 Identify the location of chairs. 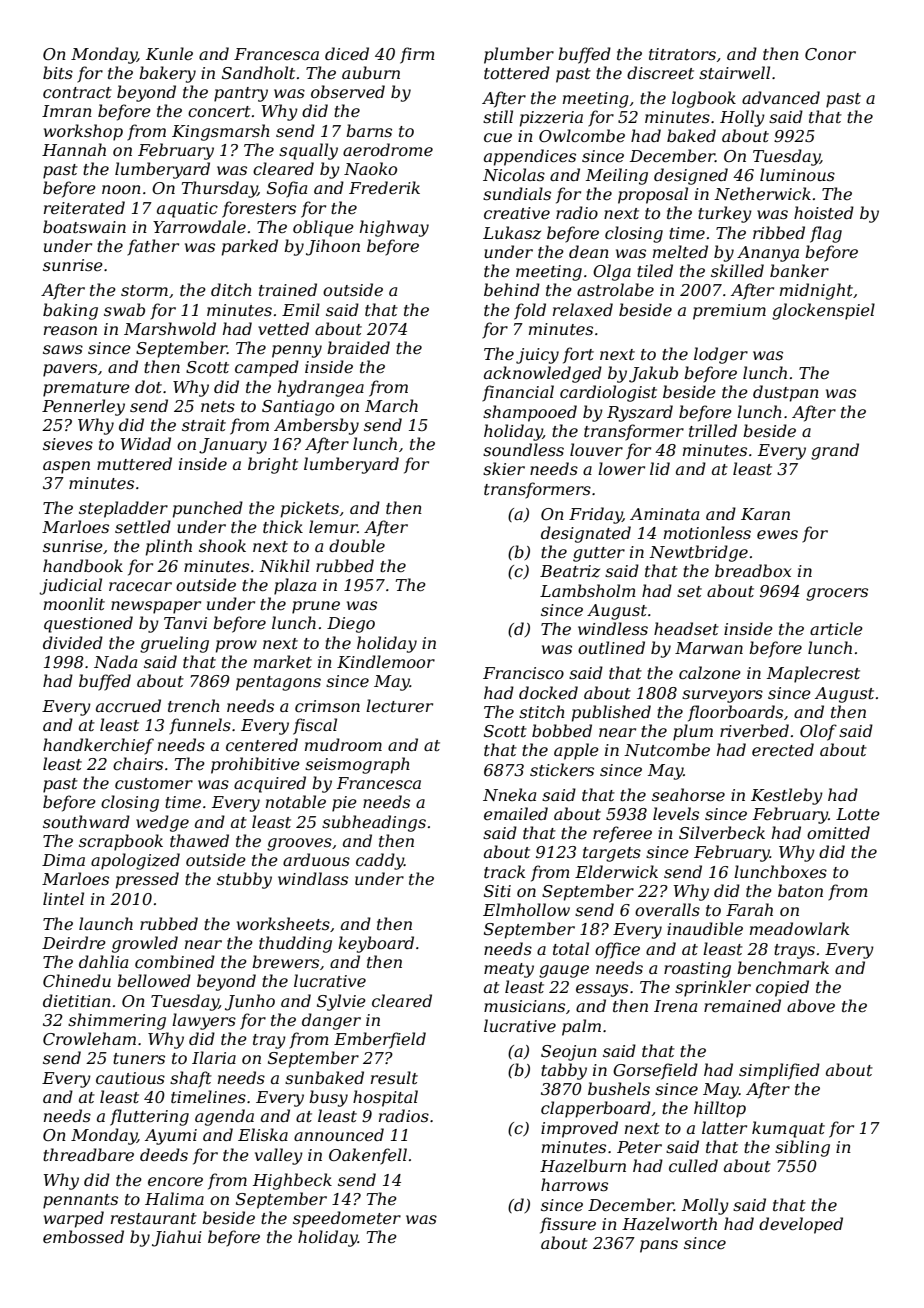
(138, 763).
